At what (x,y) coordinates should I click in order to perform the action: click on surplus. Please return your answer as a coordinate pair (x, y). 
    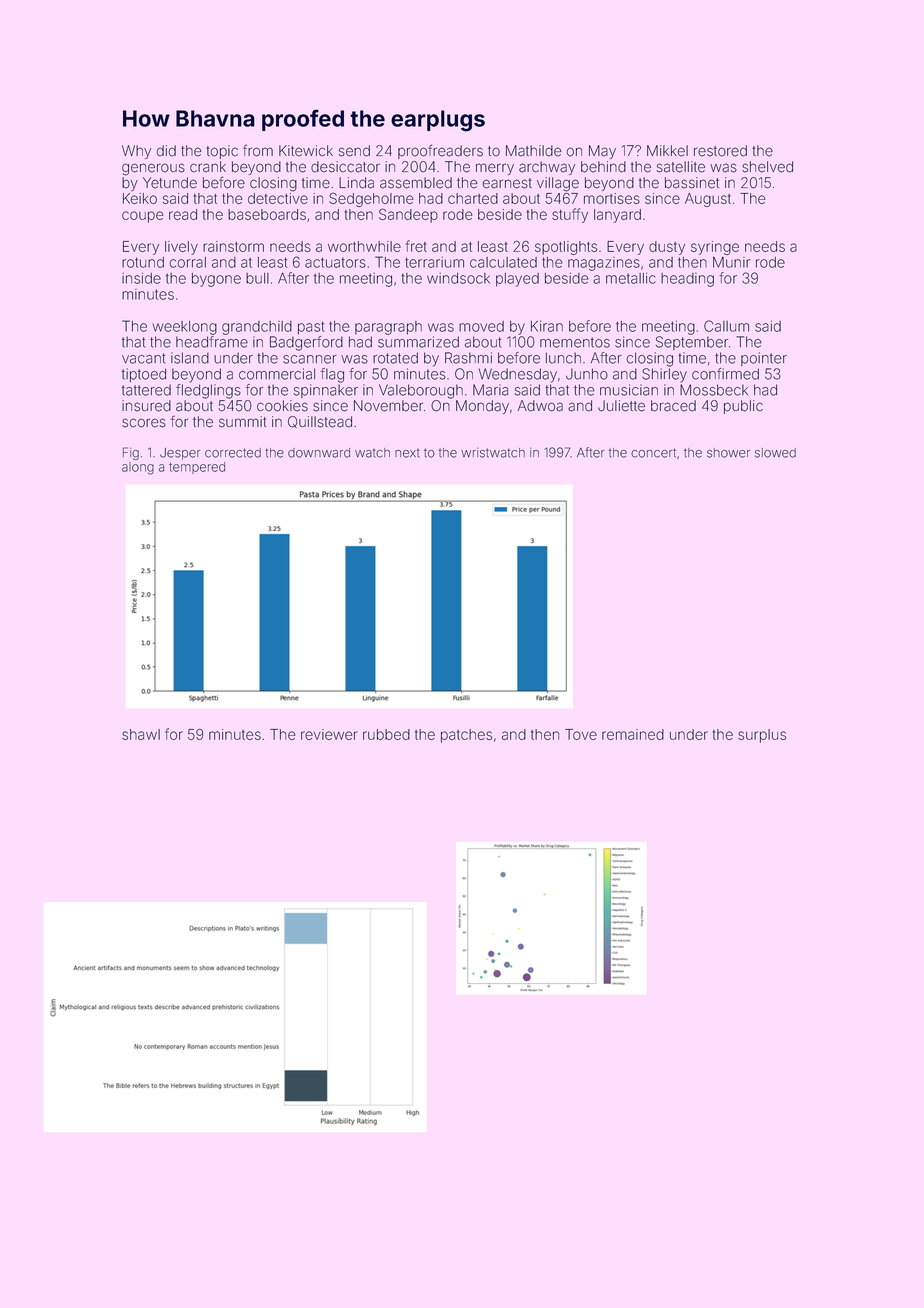
    Looking at the image, I should click on (762, 736).
